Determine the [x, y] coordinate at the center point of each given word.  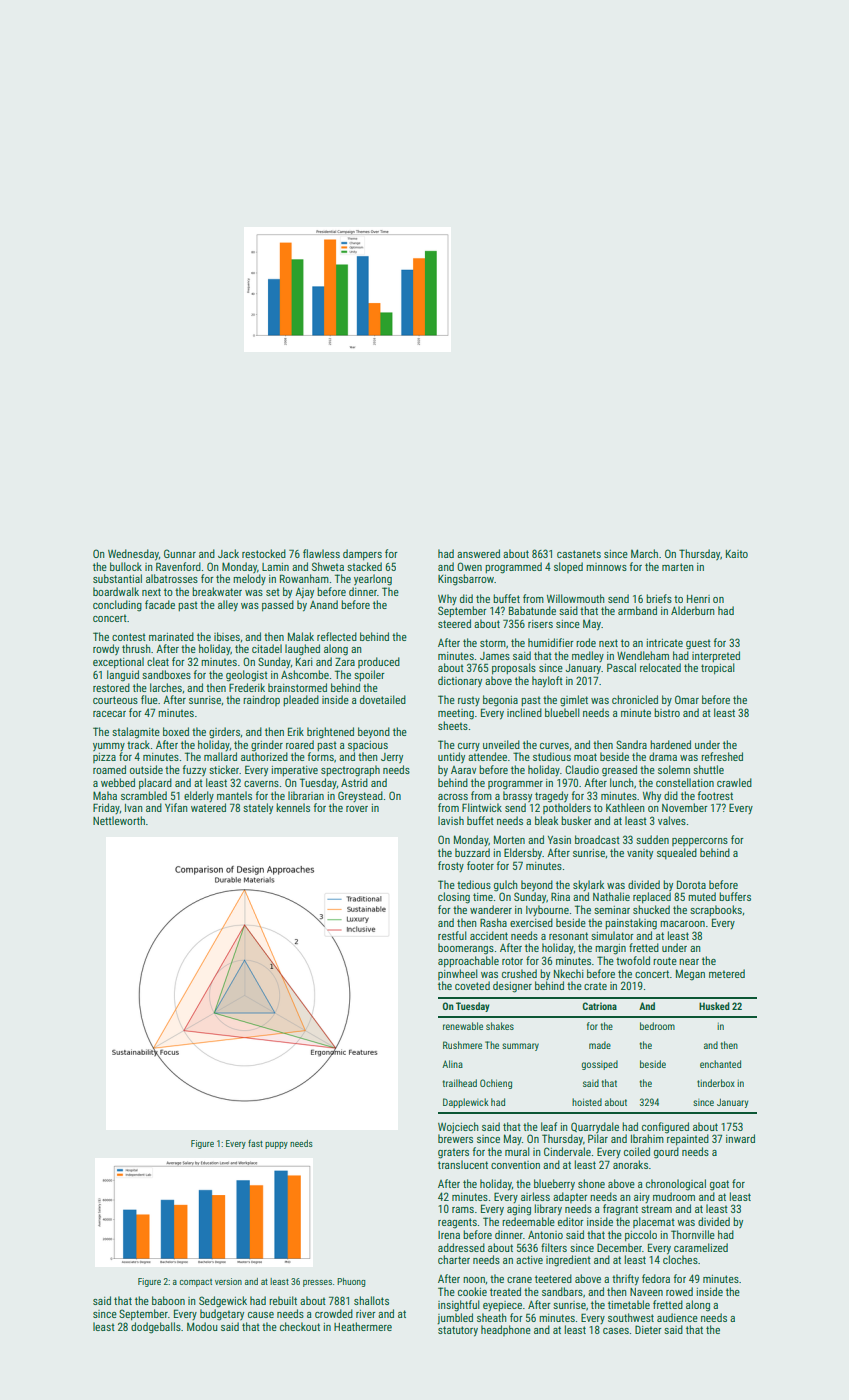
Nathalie [611, 896]
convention [515, 1165]
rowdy [106, 649]
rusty [469, 701]
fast [255, 1143]
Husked [714, 1006]
